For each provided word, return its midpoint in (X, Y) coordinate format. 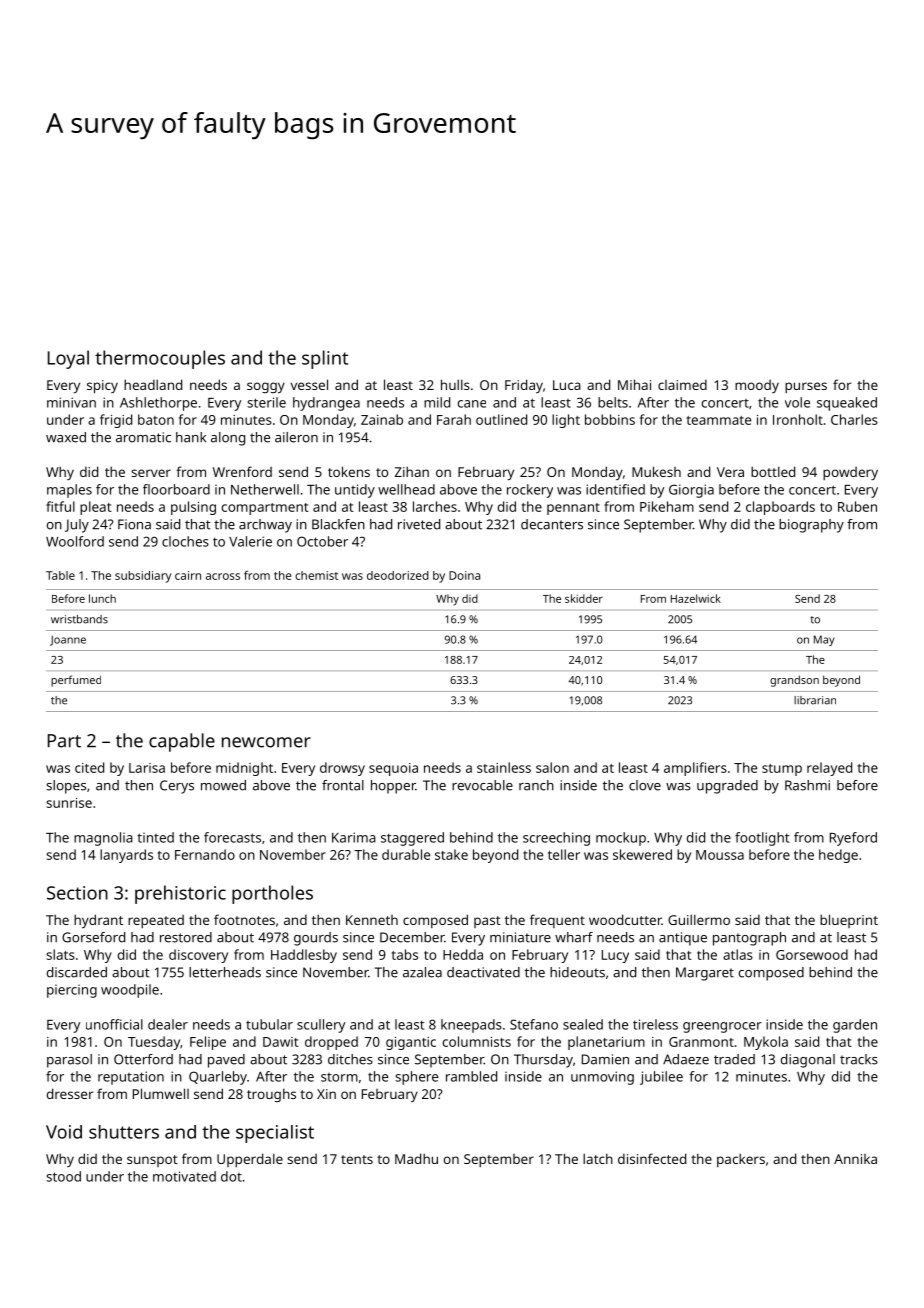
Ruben (857, 506)
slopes (66, 787)
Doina (464, 575)
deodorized (398, 575)
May (824, 640)
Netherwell (265, 489)
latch (598, 1158)
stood (63, 1176)
